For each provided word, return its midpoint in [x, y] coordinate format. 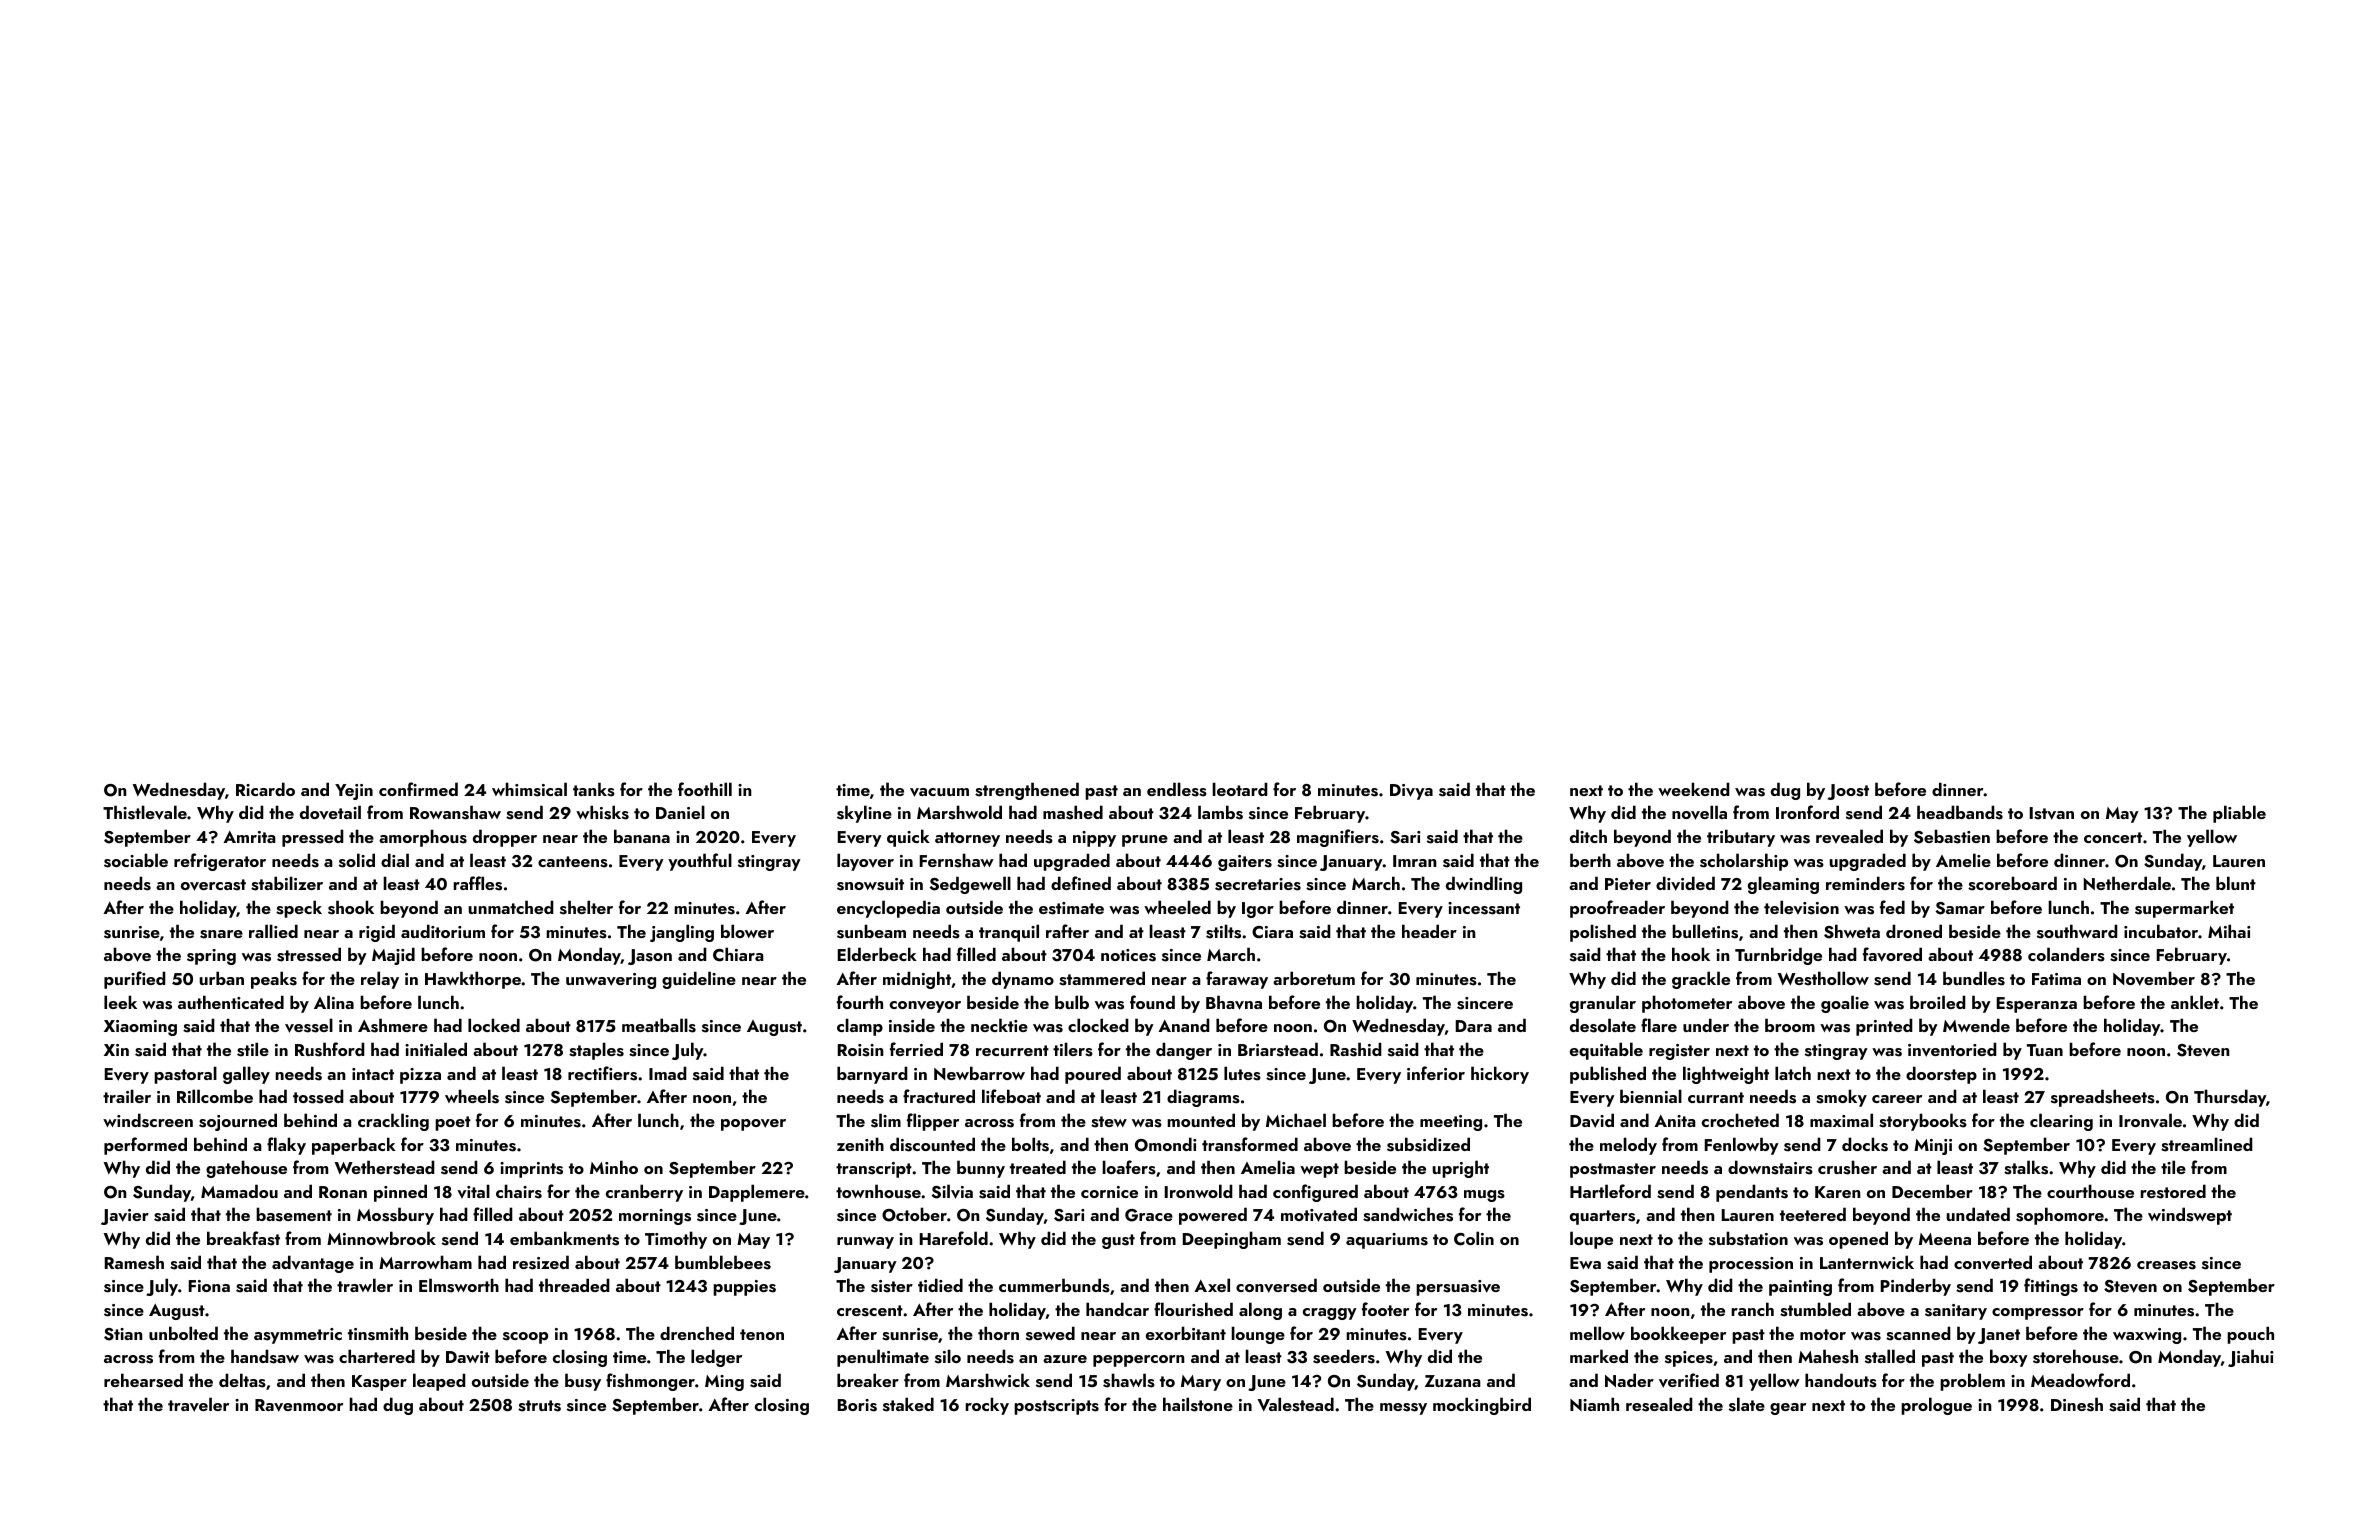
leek [120, 1002]
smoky [1841, 1098]
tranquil [1009, 933]
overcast [213, 885]
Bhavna [1234, 1002]
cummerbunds [1054, 1285]
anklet [2195, 1002]
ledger [716, 1358]
